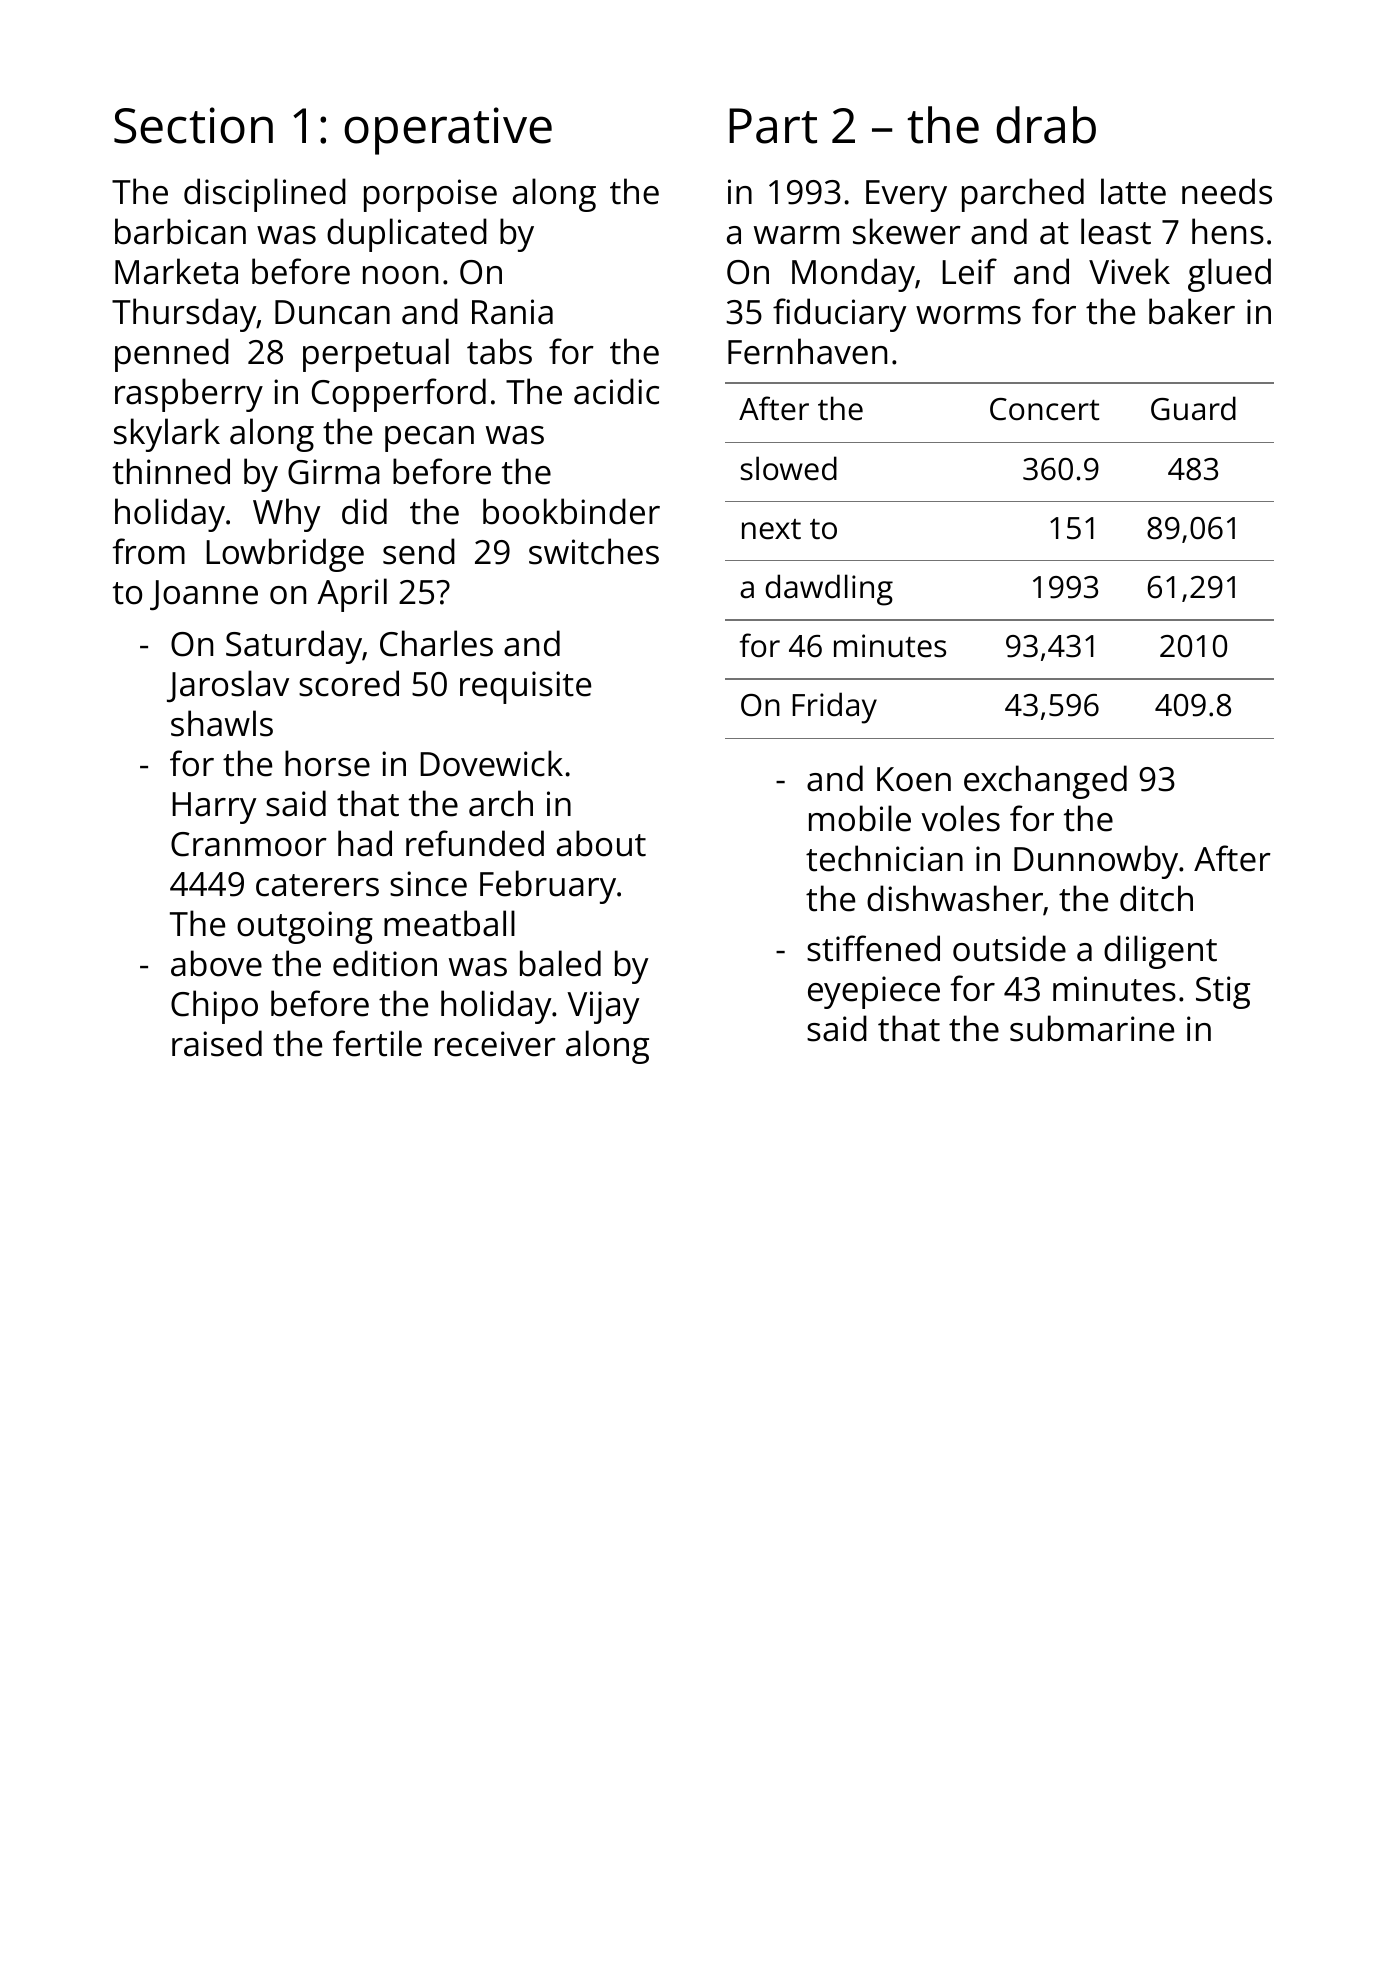  Describe the element at coordinates (1044, 409) in the page. I see `Concert` at that location.
